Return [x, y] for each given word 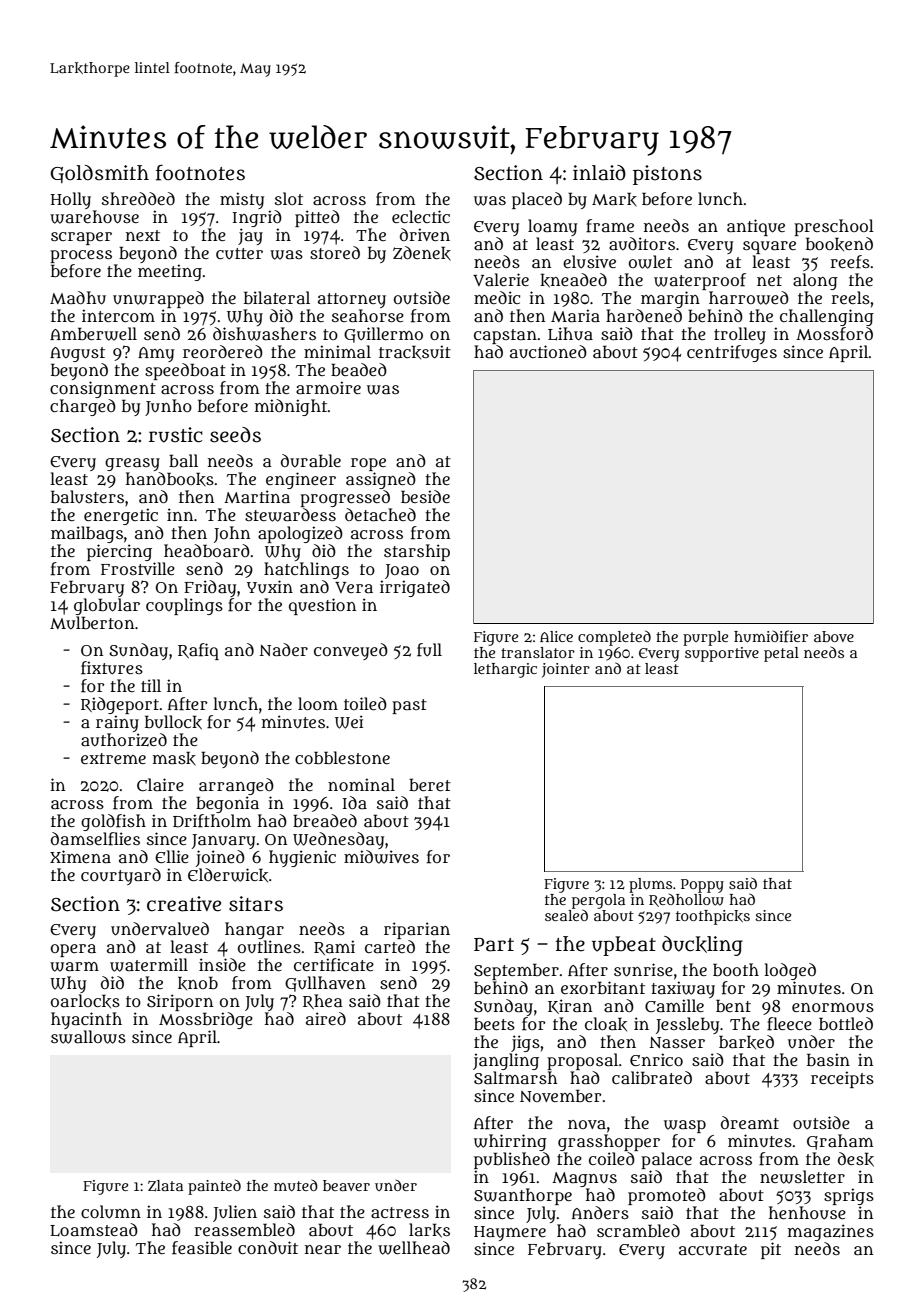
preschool [834, 227]
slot [289, 198]
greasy [132, 464]
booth [736, 969]
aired [326, 1018]
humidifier [771, 636]
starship [417, 552]
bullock [173, 722]
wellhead [414, 1248]
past [409, 706]
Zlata [165, 1186]
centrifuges [732, 353]
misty [242, 200]
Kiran [570, 1006]
